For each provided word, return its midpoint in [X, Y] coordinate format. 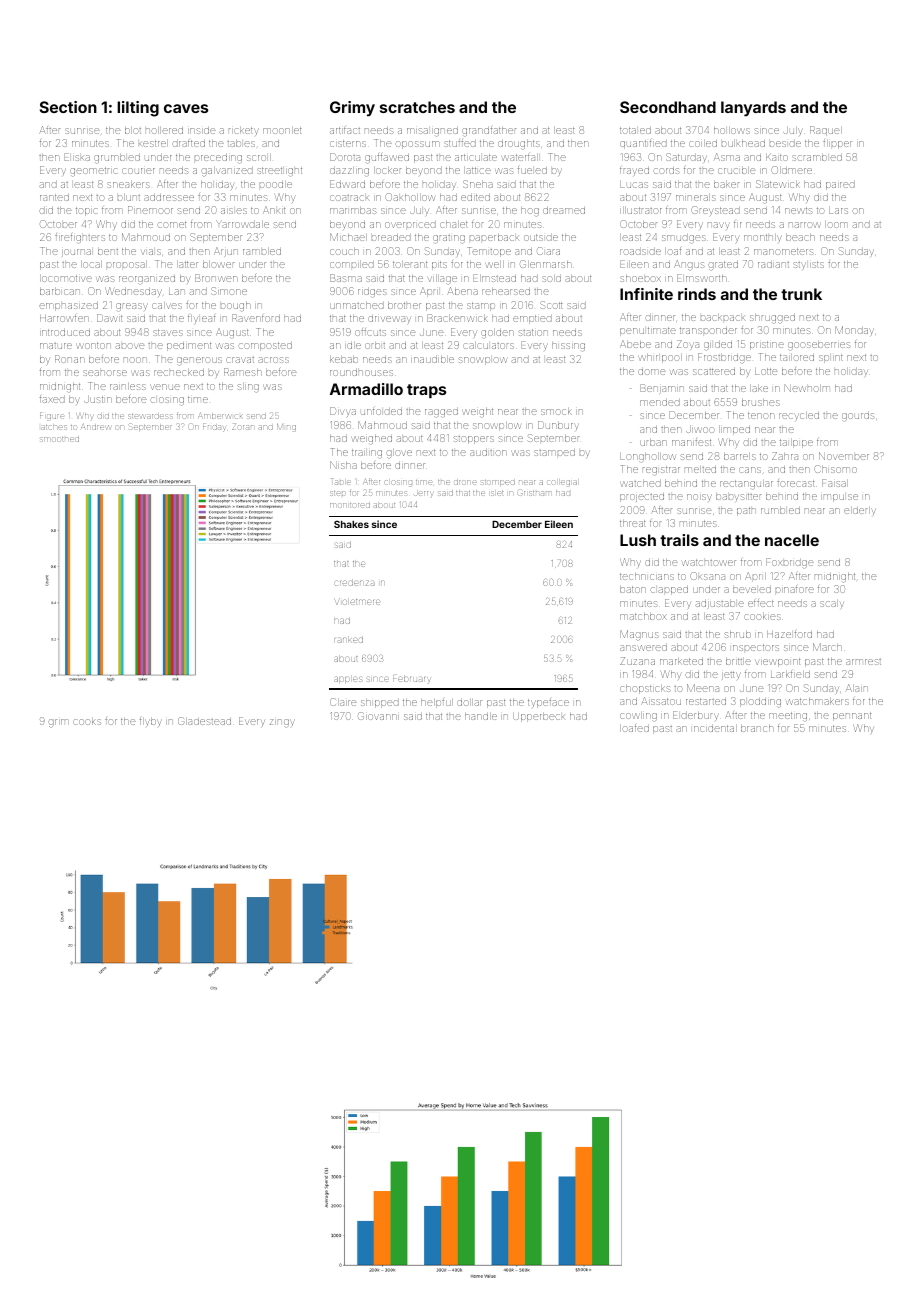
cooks [87, 721]
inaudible [432, 359]
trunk [801, 294]
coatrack [349, 198]
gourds [858, 416]
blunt [129, 197]
